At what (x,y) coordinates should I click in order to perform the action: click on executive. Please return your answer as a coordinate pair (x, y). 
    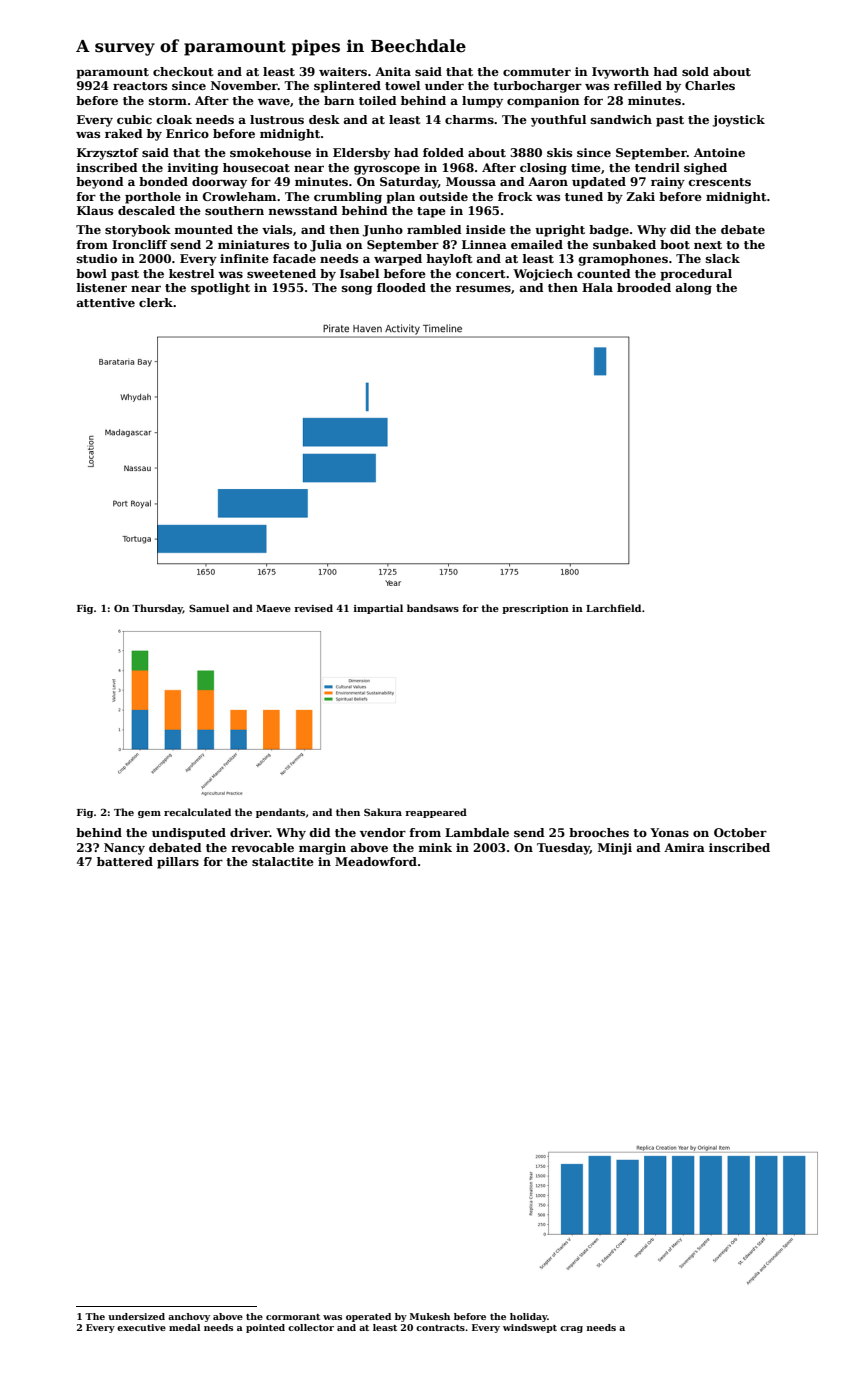
    Looking at the image, I should click on (141, 1327).
